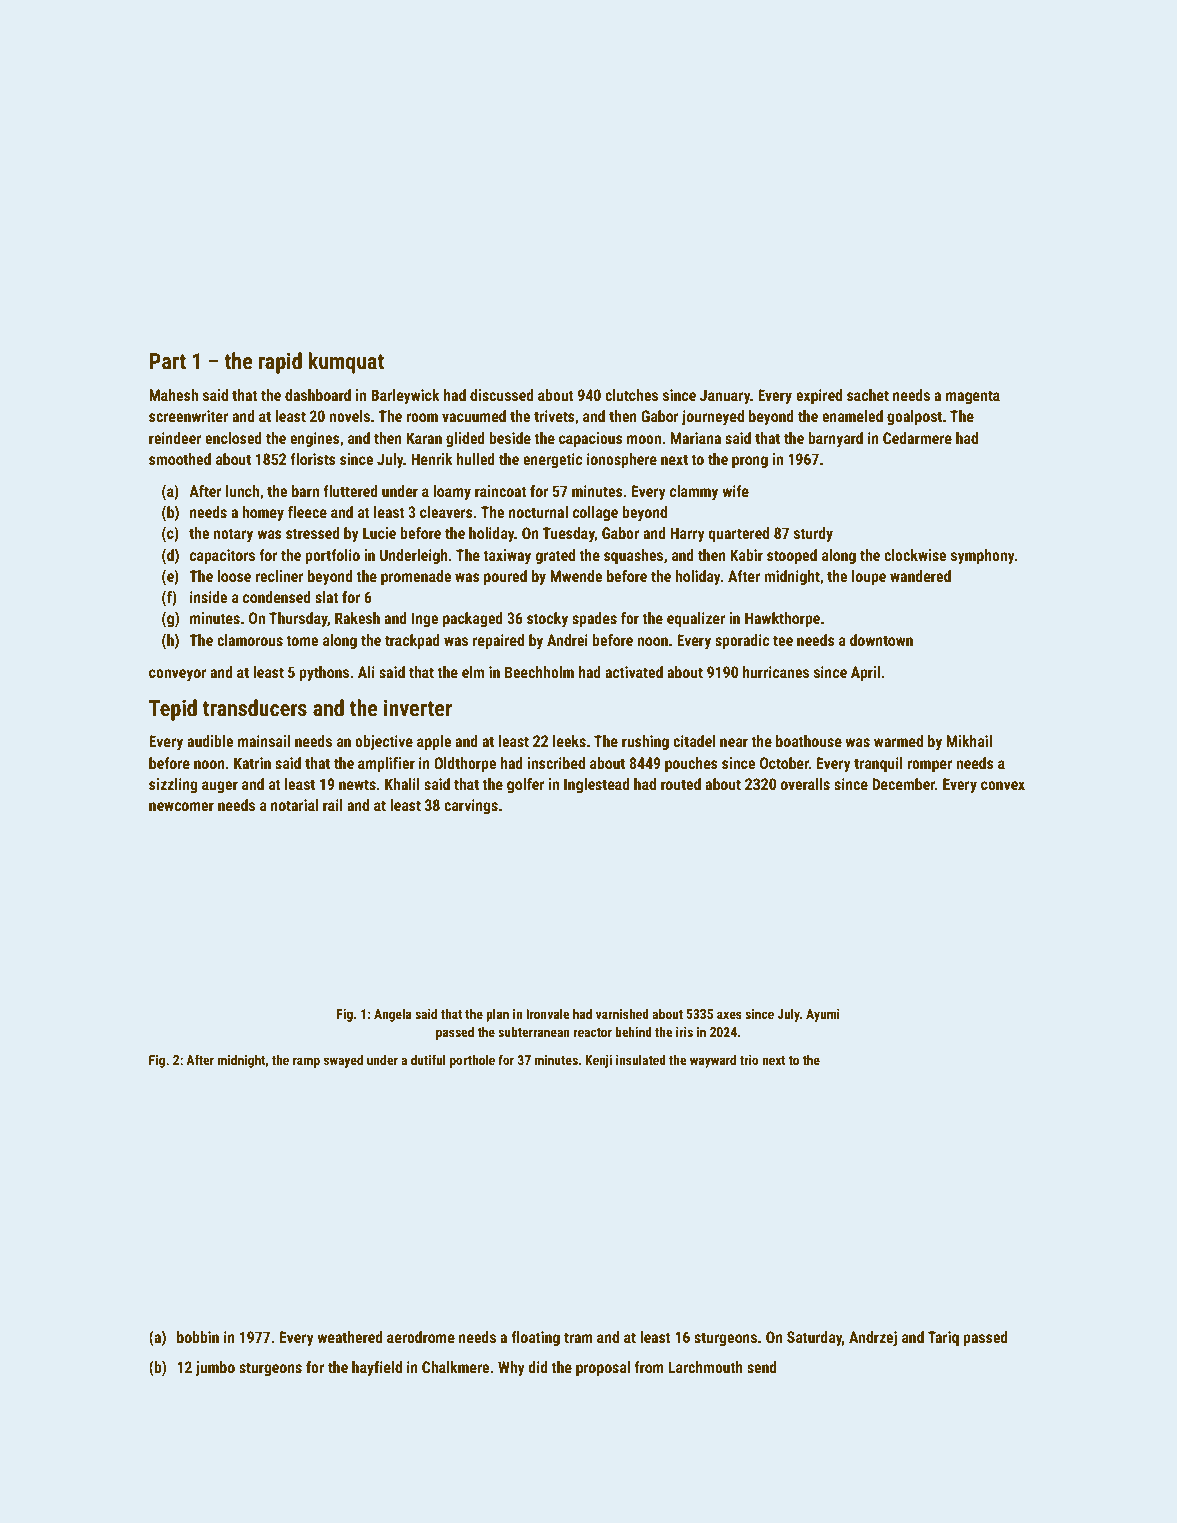 The height and width of the screenshot is (1523, 1177). What do you see at coordinates (929, 766) in the screenshot?
I see `romper` at bounding box center [929, 766].
